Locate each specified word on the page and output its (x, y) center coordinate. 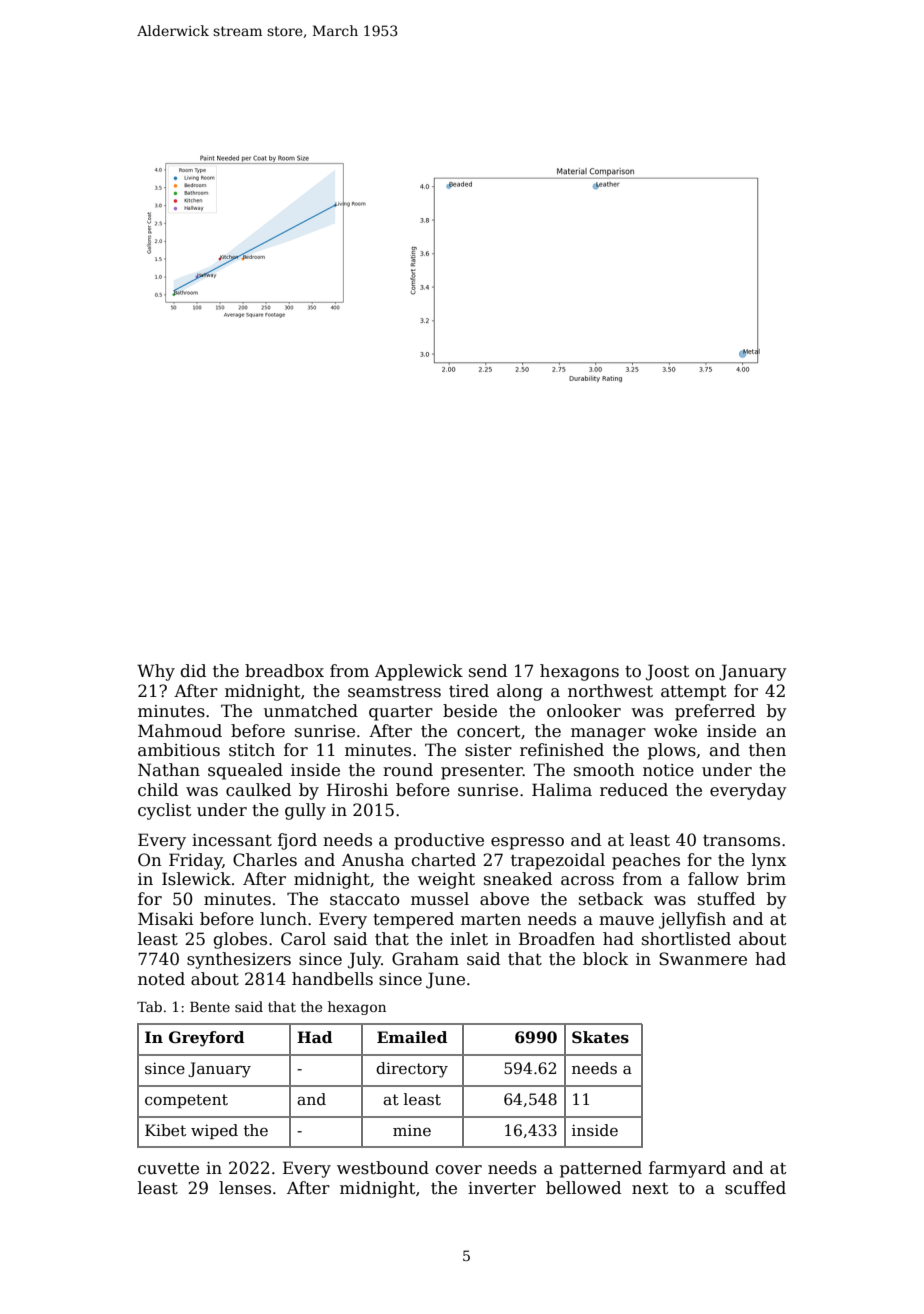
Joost (667, 672)
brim (766, 878)
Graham (425, 959)
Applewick (419, 672)
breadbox (284, 671)
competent (186, 1101)
